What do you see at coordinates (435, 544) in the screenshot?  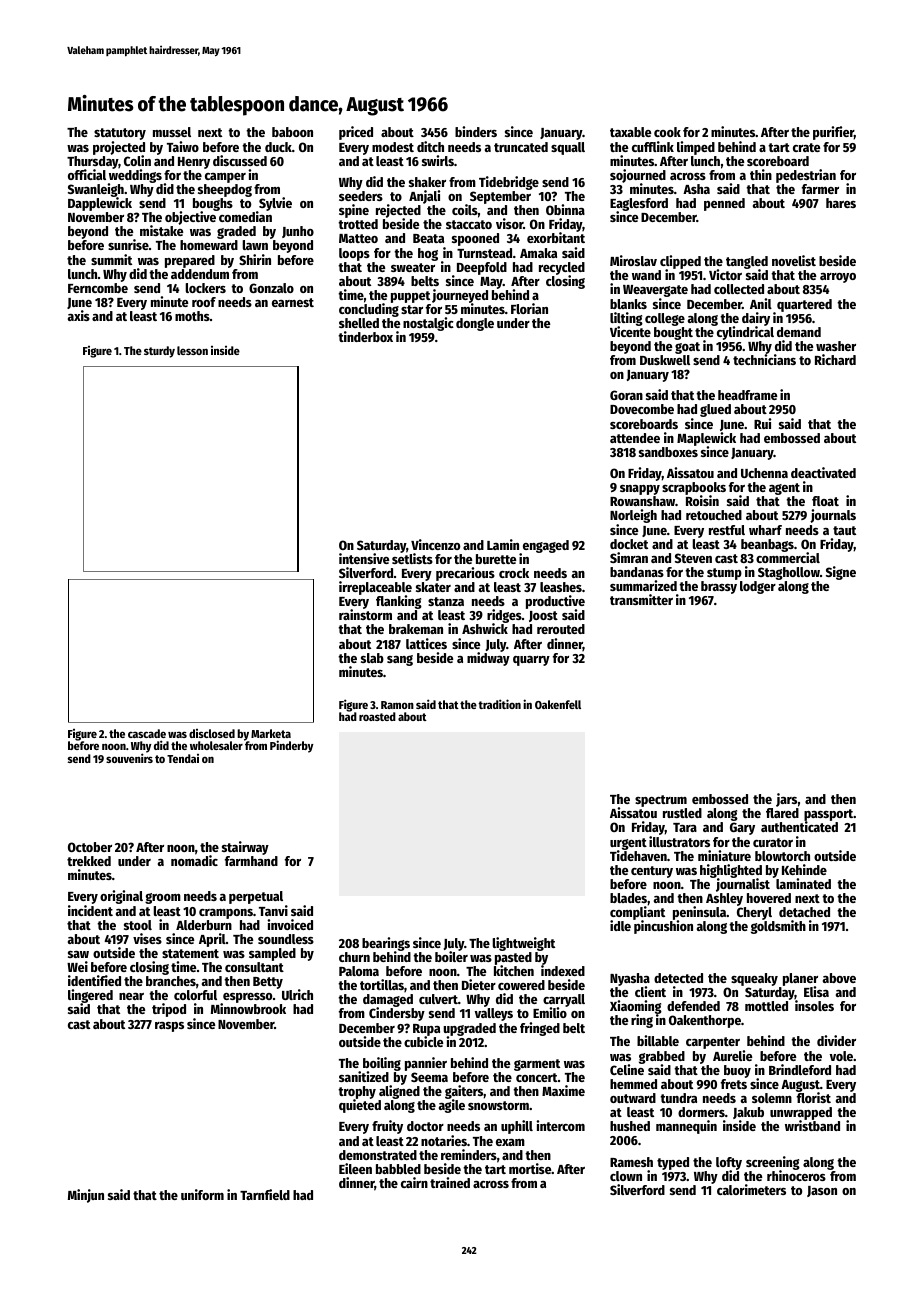 I see `Vincenzo` at bounding box center [435, 544].
